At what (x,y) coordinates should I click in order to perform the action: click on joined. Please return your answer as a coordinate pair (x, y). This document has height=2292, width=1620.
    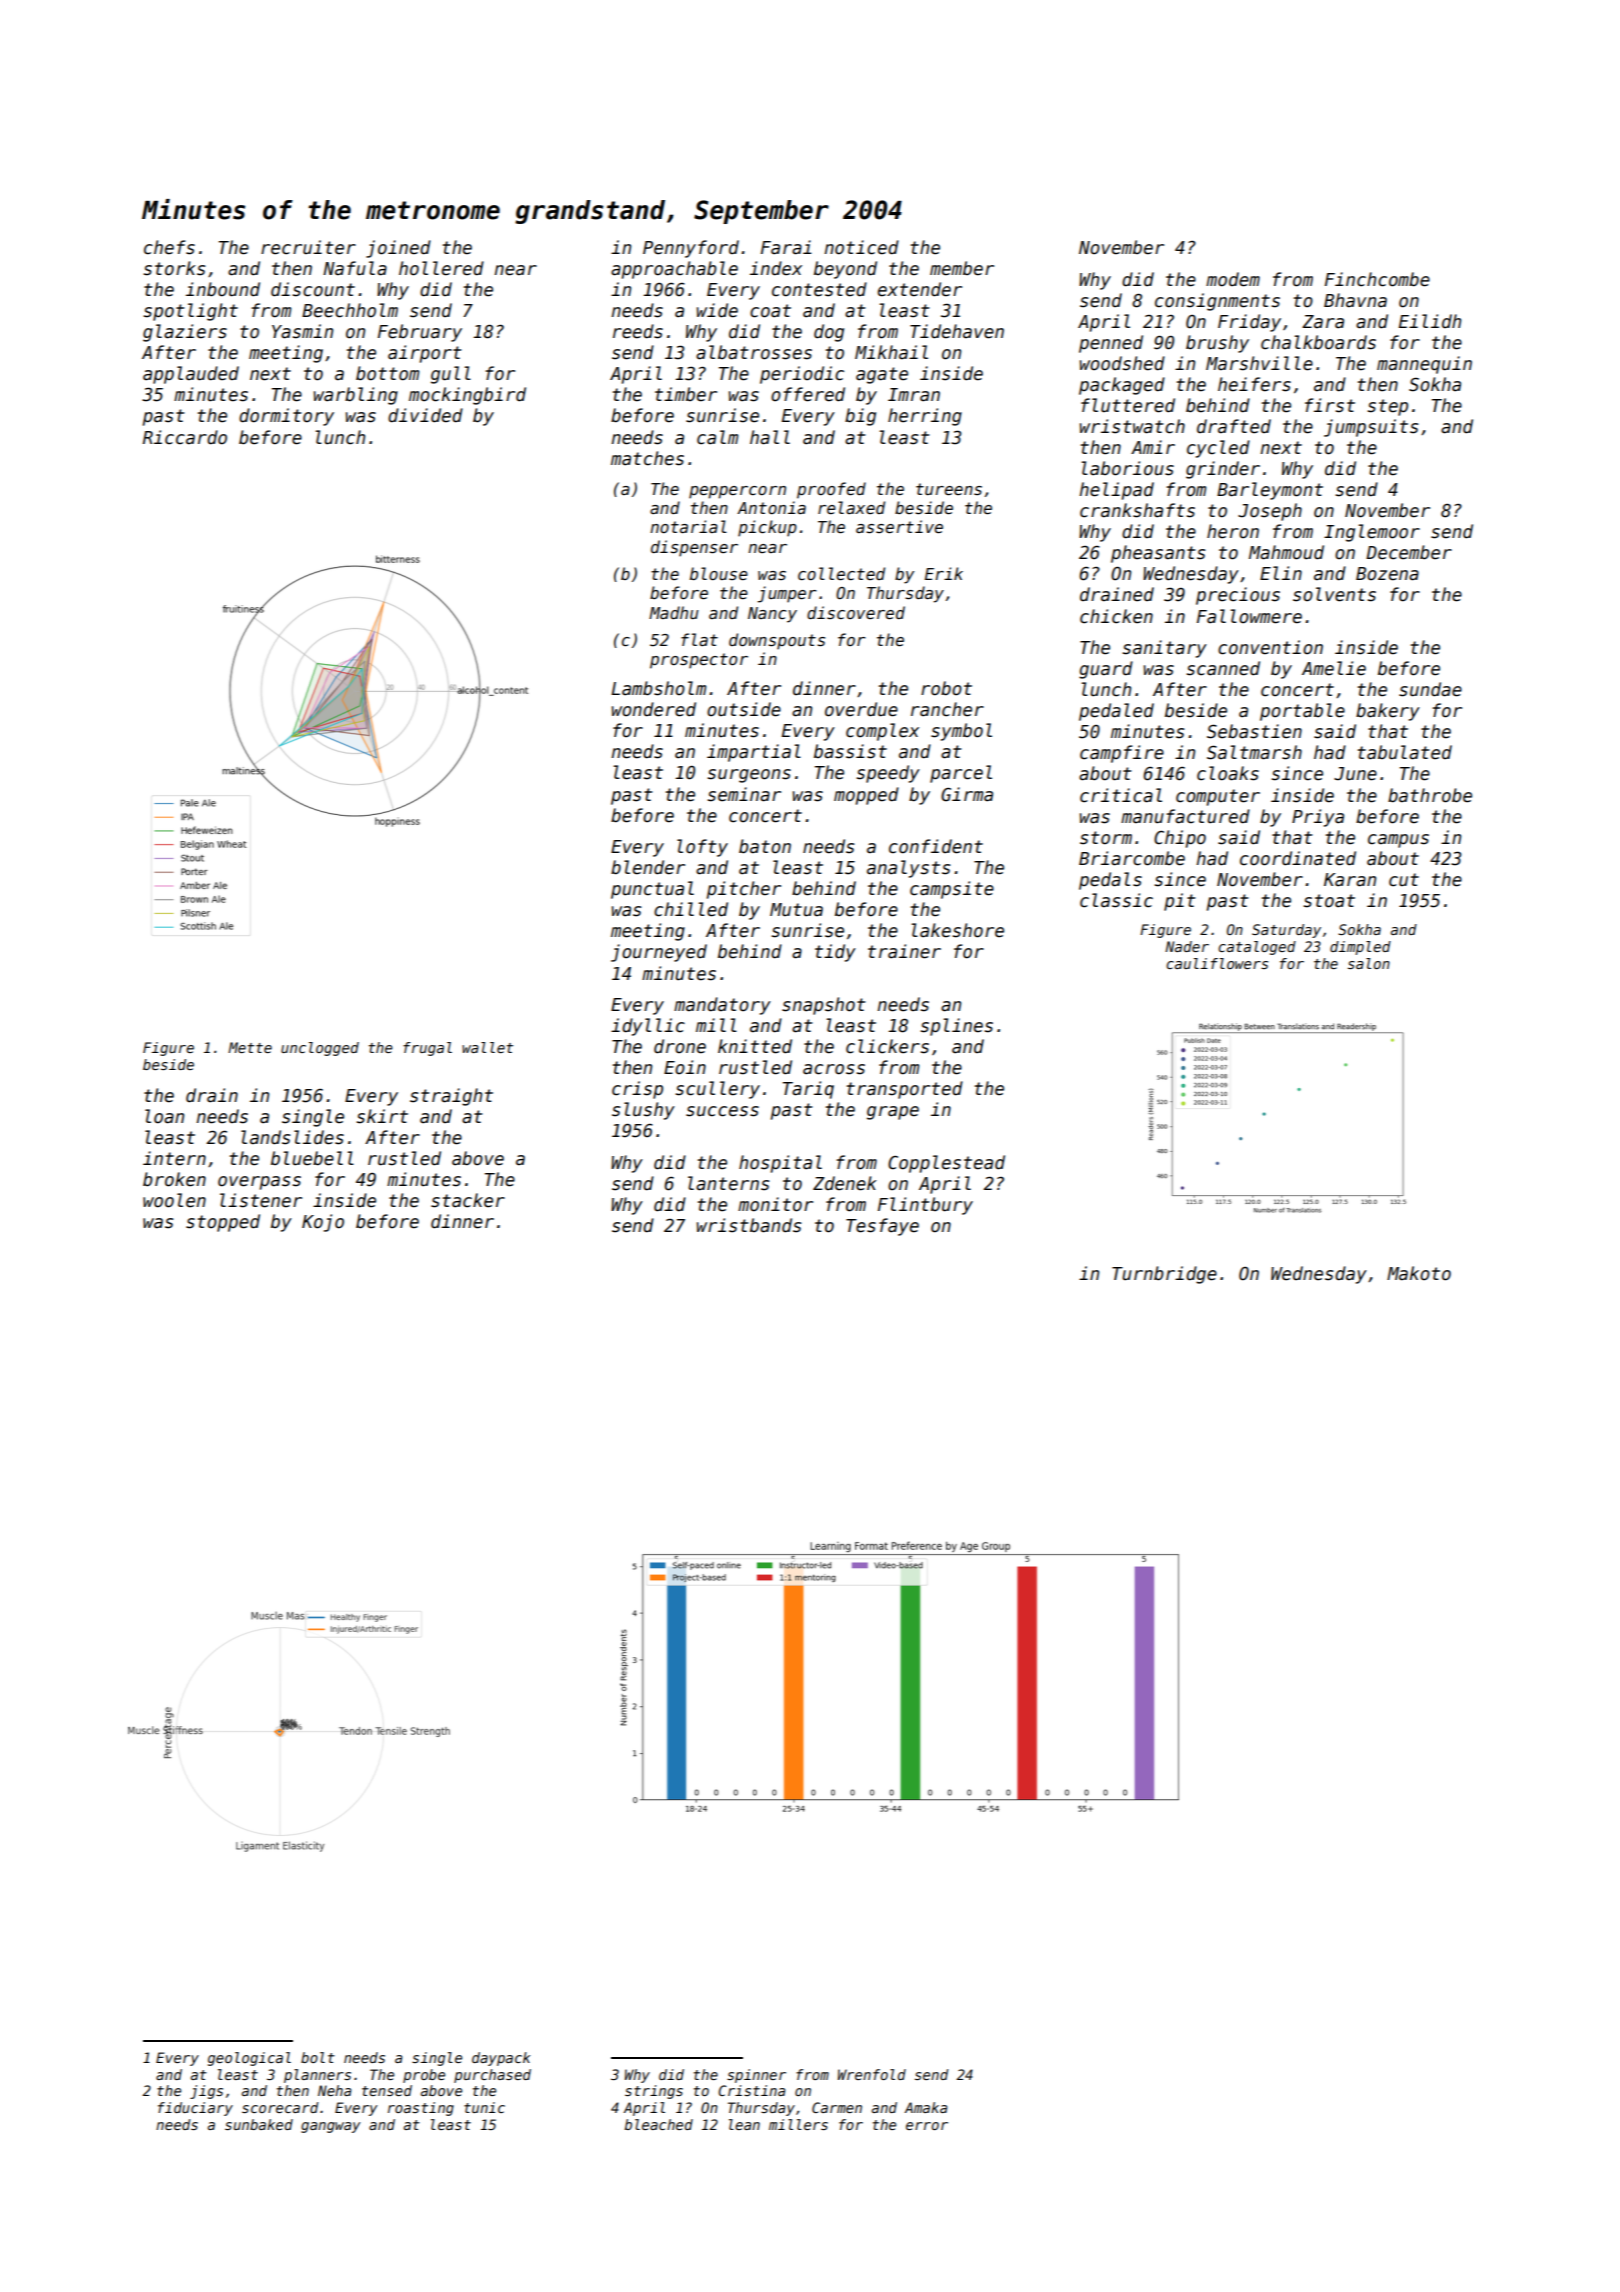
    Looking at the image, I should click on (398, 249).
